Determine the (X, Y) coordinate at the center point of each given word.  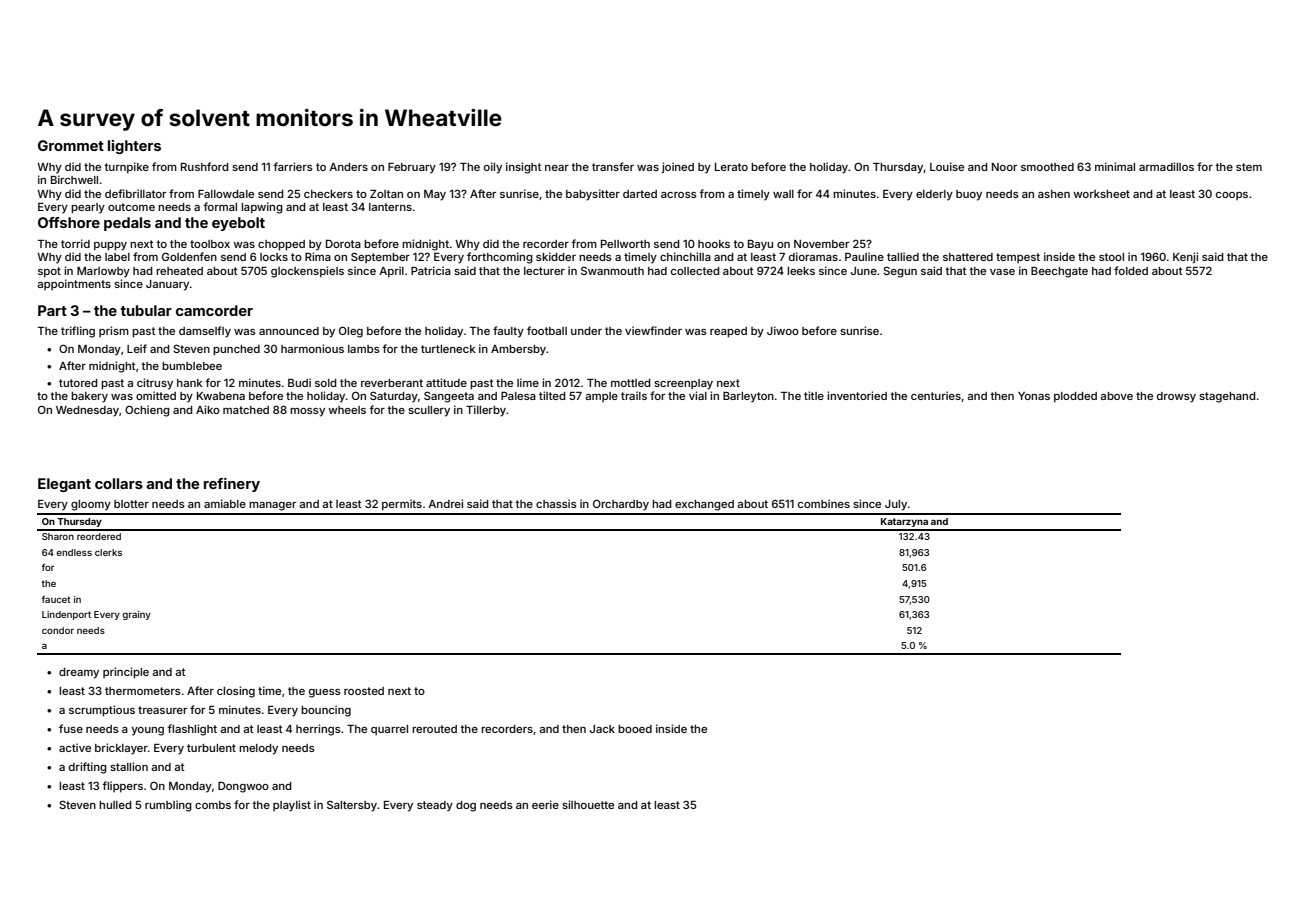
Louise (947, 166)
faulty (508, 332)
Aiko (208, 409)
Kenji (1185, 257)
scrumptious (102, 711)
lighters (134, 147)
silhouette (588, 804)
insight (524, 168)
